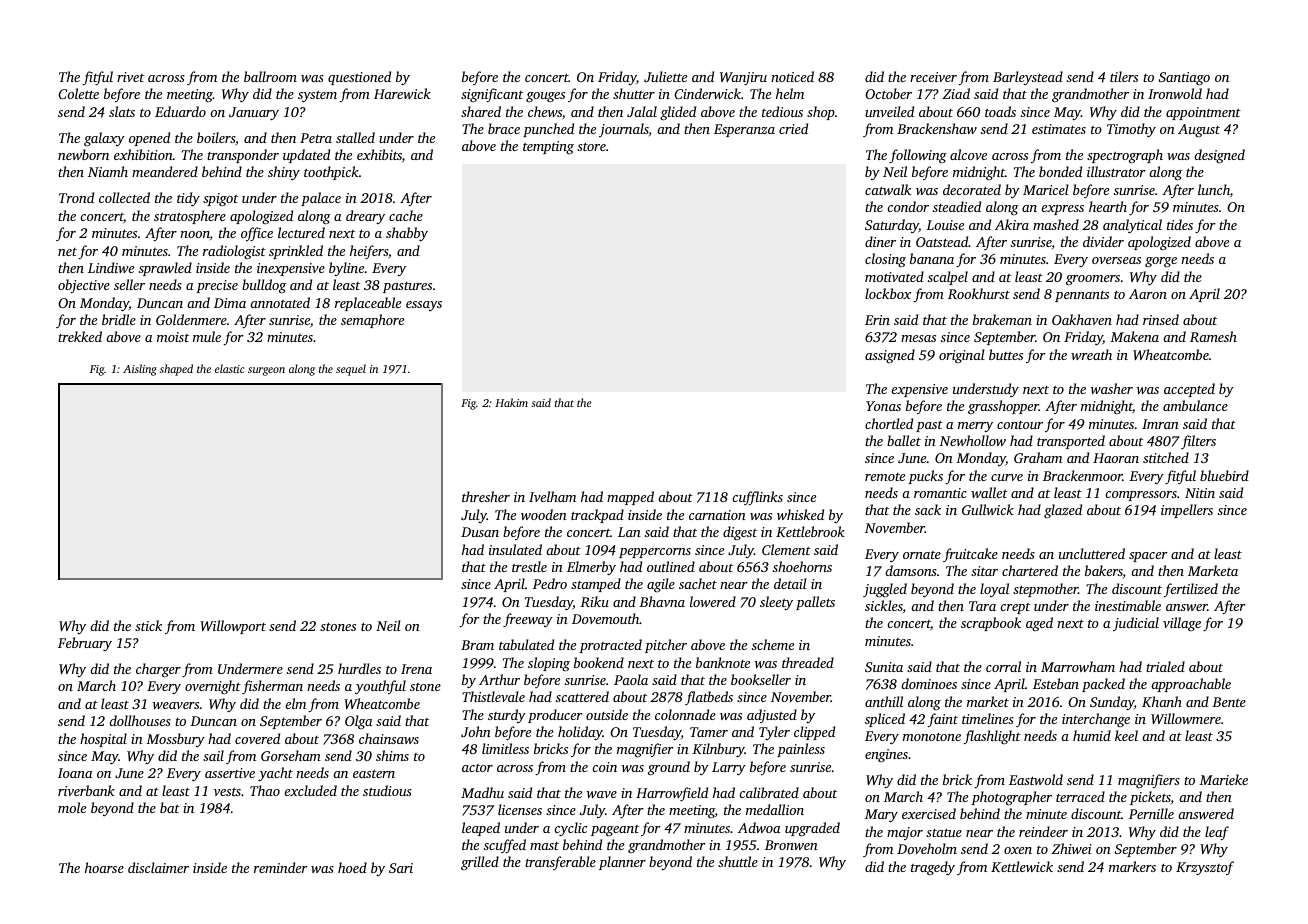 Image resolution: width=1308 pixels, height=924 pixels. I want to click on hoarse, so click(104, 867).
